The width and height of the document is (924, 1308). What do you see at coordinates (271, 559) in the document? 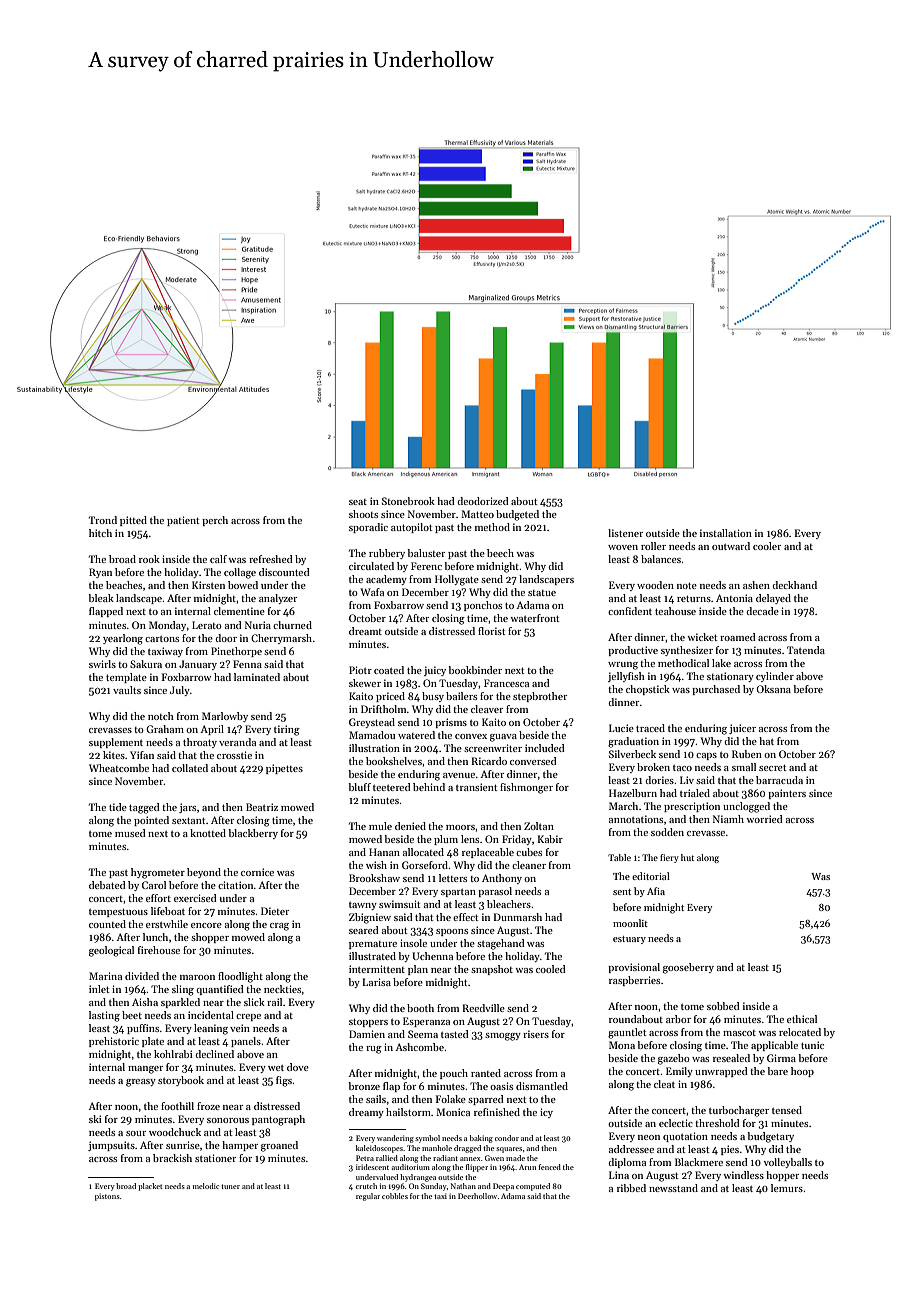
I see `refreshed` at bounding box center [271, 559].
